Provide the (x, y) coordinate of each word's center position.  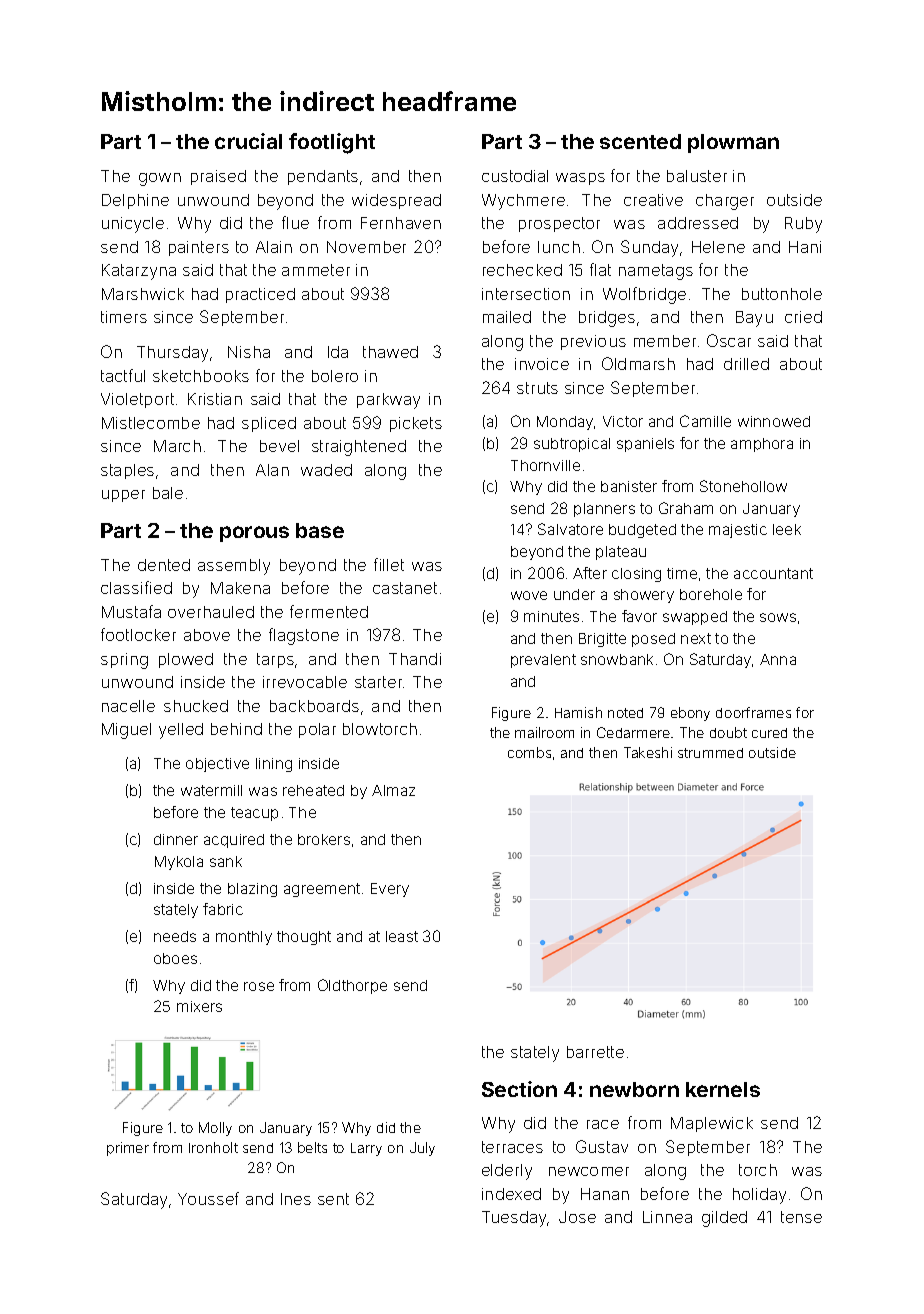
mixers (199, 1006)
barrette (595, 1052)
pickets (416, 424)
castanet (405, 588)
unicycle (133, 225)
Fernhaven (401, 223)
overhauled (211, 612)
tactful (123, 375)
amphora (762, 445)
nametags (656, 272)
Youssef (208, 1198)
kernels (723, 1089)
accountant (773, 573)
